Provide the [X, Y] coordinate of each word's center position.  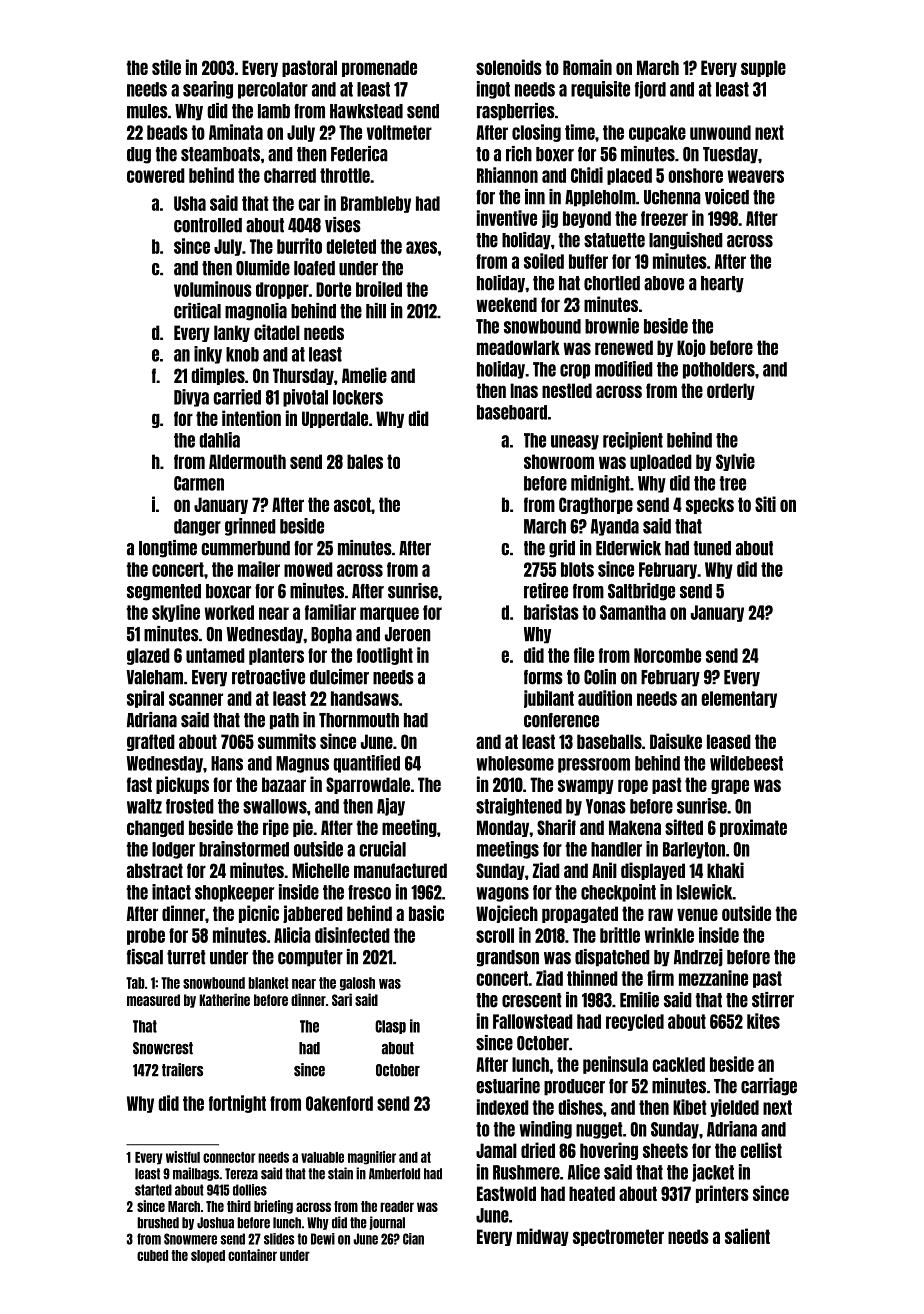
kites [763, 1021]
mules [147, 111]
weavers [756, 176]
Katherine [224, 999]
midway [543, 1237]
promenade [379, 68]
